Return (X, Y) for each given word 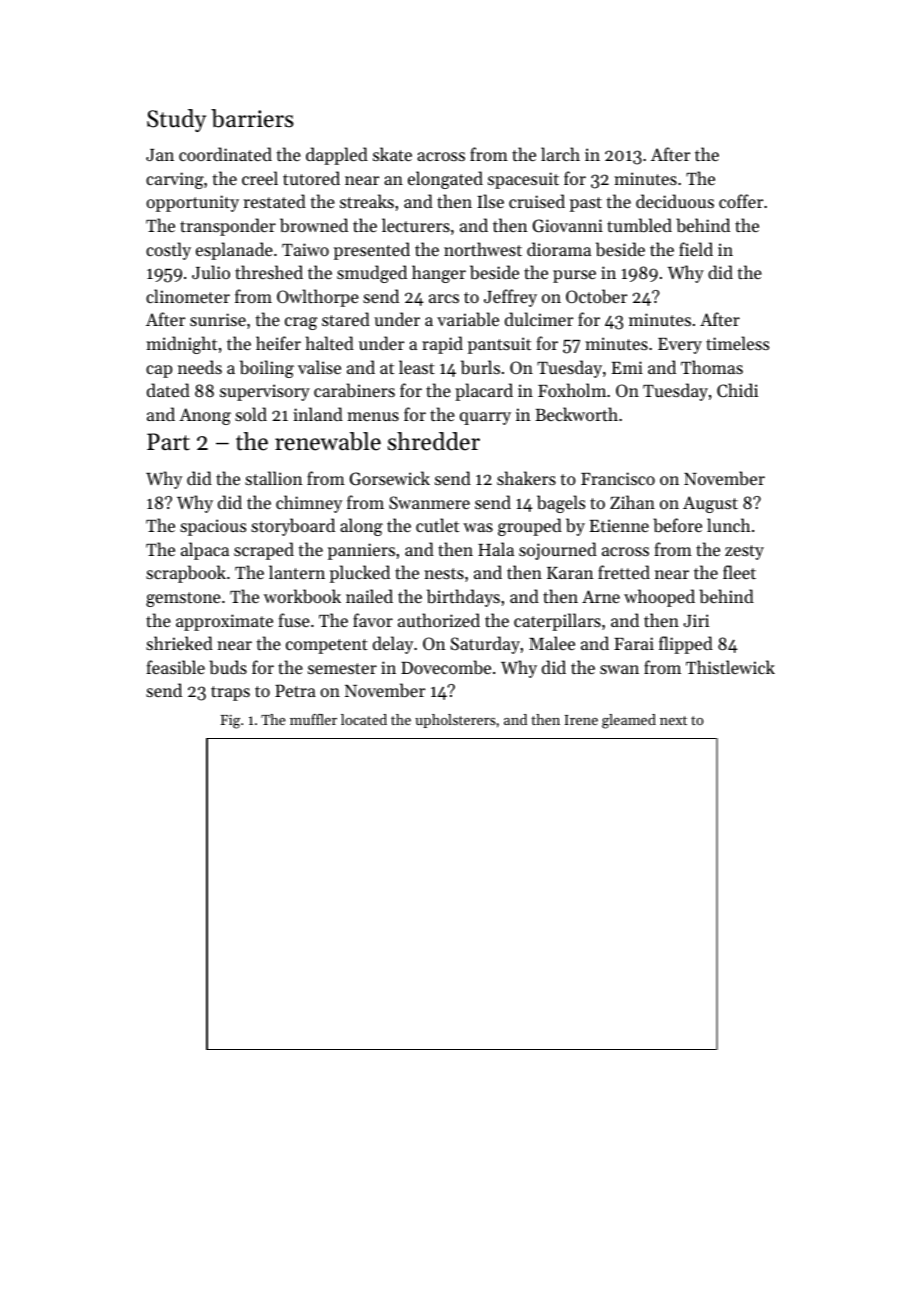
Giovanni (568, 225)
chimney (309, 504)
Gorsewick (390, 478)
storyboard (293, 527)
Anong (205, 416)
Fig (230, 722)
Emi (627, 367)
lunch (729, 525)
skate (392, 154)
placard (484, 392)
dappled (337, 156)
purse (574, 276)
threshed (269, 272)
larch (560, 154)
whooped (659, 598)
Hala (496, 549)
